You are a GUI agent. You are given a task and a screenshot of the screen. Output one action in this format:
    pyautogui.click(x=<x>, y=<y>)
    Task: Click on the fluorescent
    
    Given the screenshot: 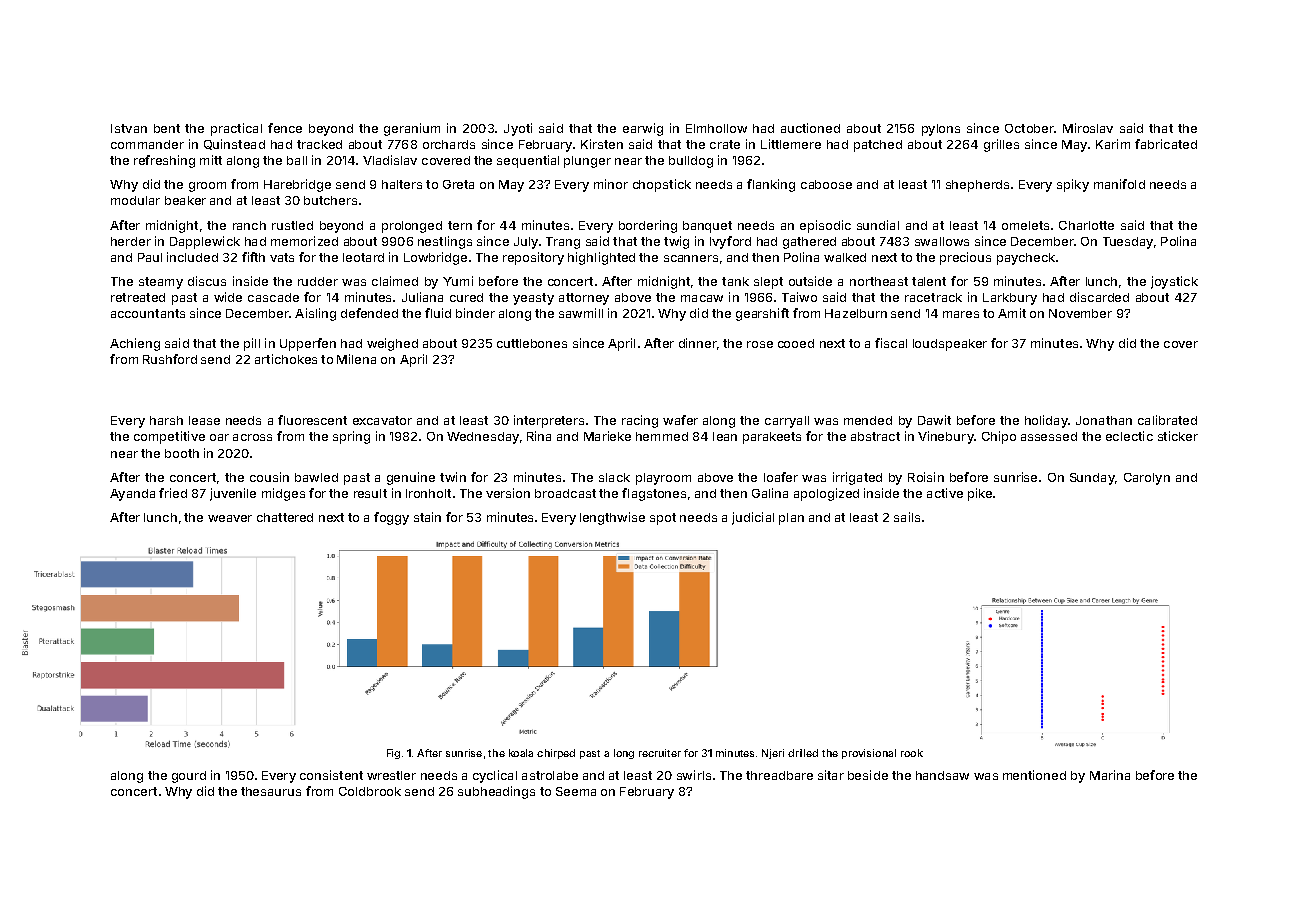 What is the action you would take?
    pyautogui.click(x=312, y=420)
